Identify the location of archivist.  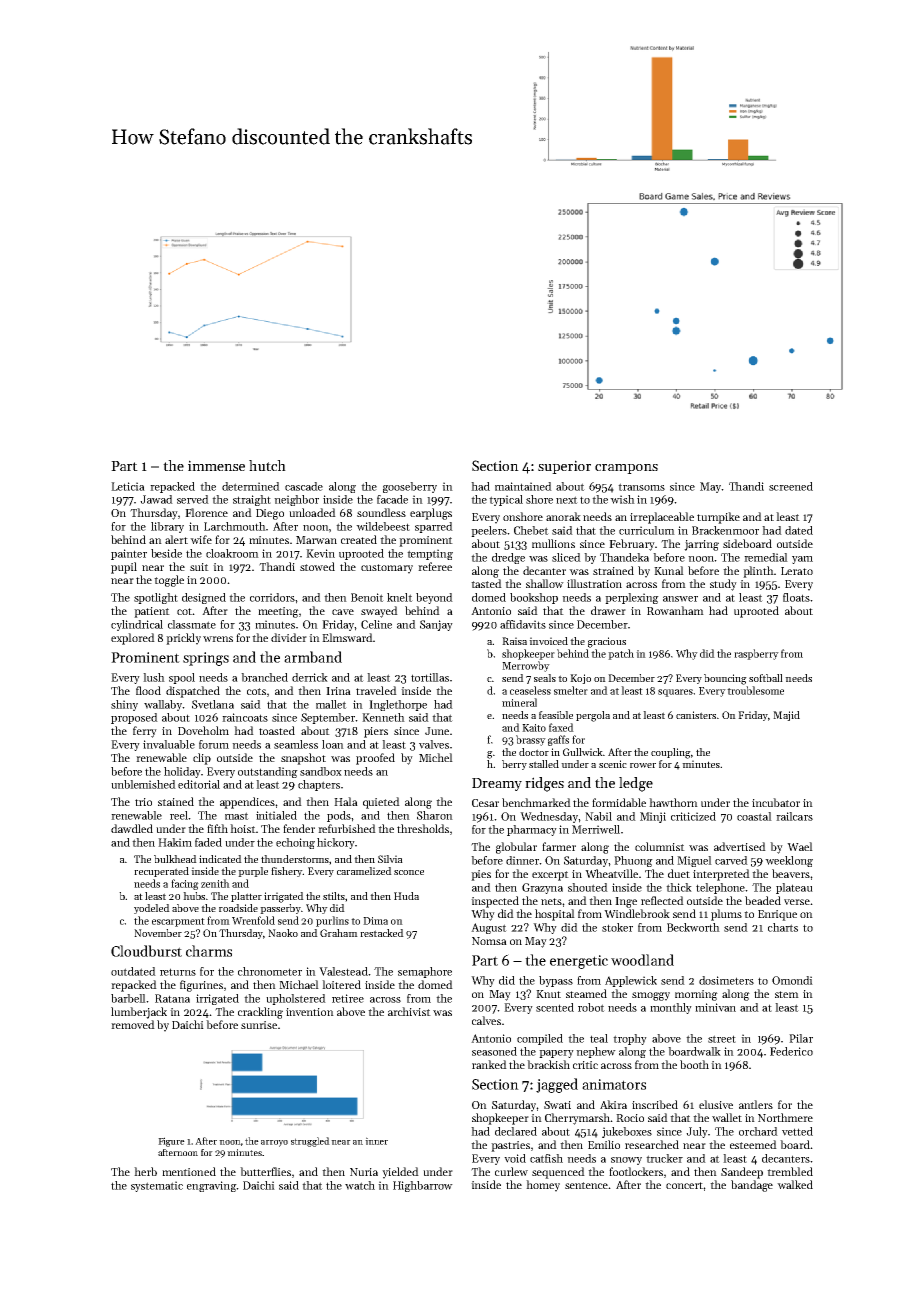
(409, 1011).
